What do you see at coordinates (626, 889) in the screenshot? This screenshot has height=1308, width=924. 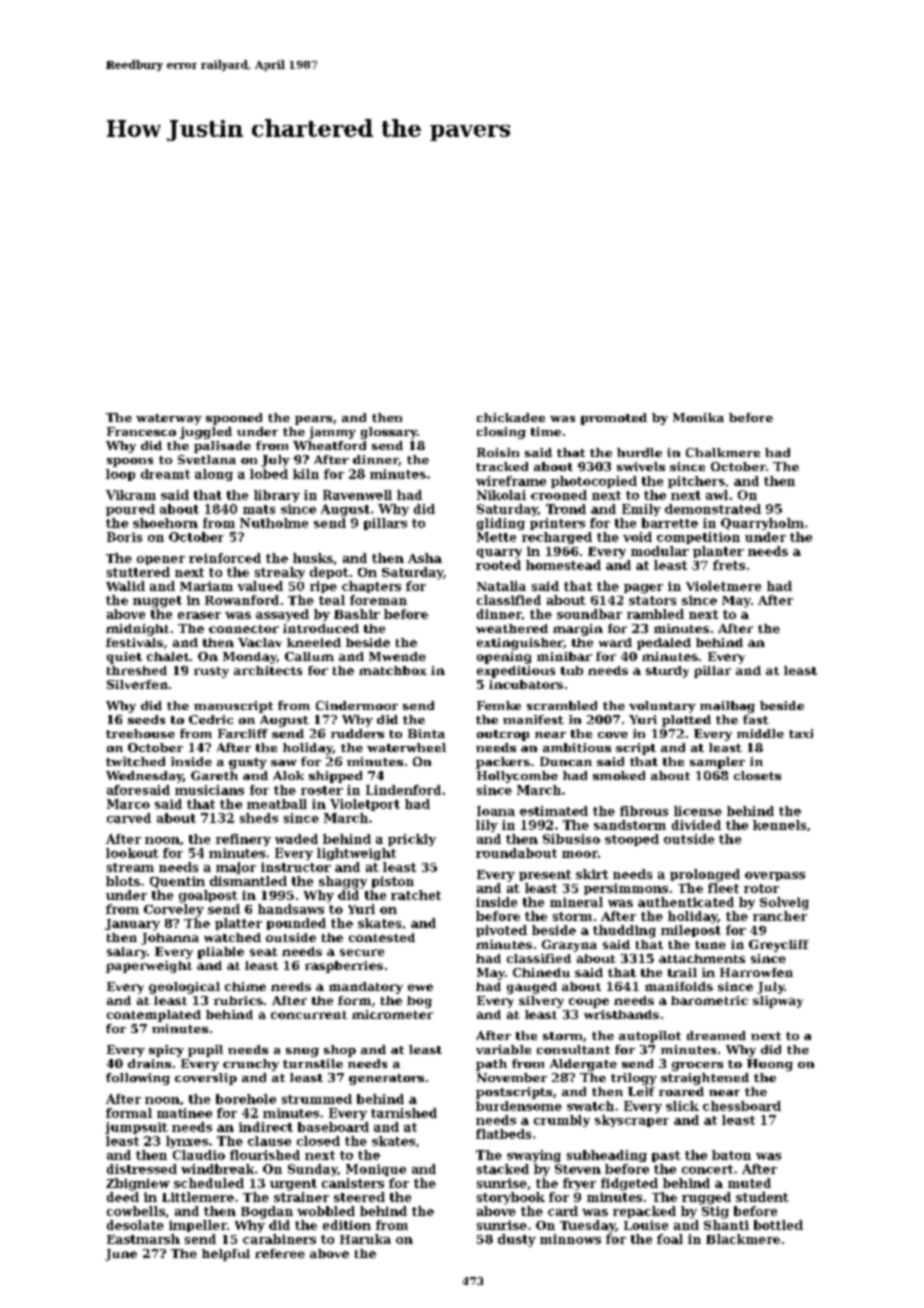 I see `persimmons` at bounding box center [626, 889].
